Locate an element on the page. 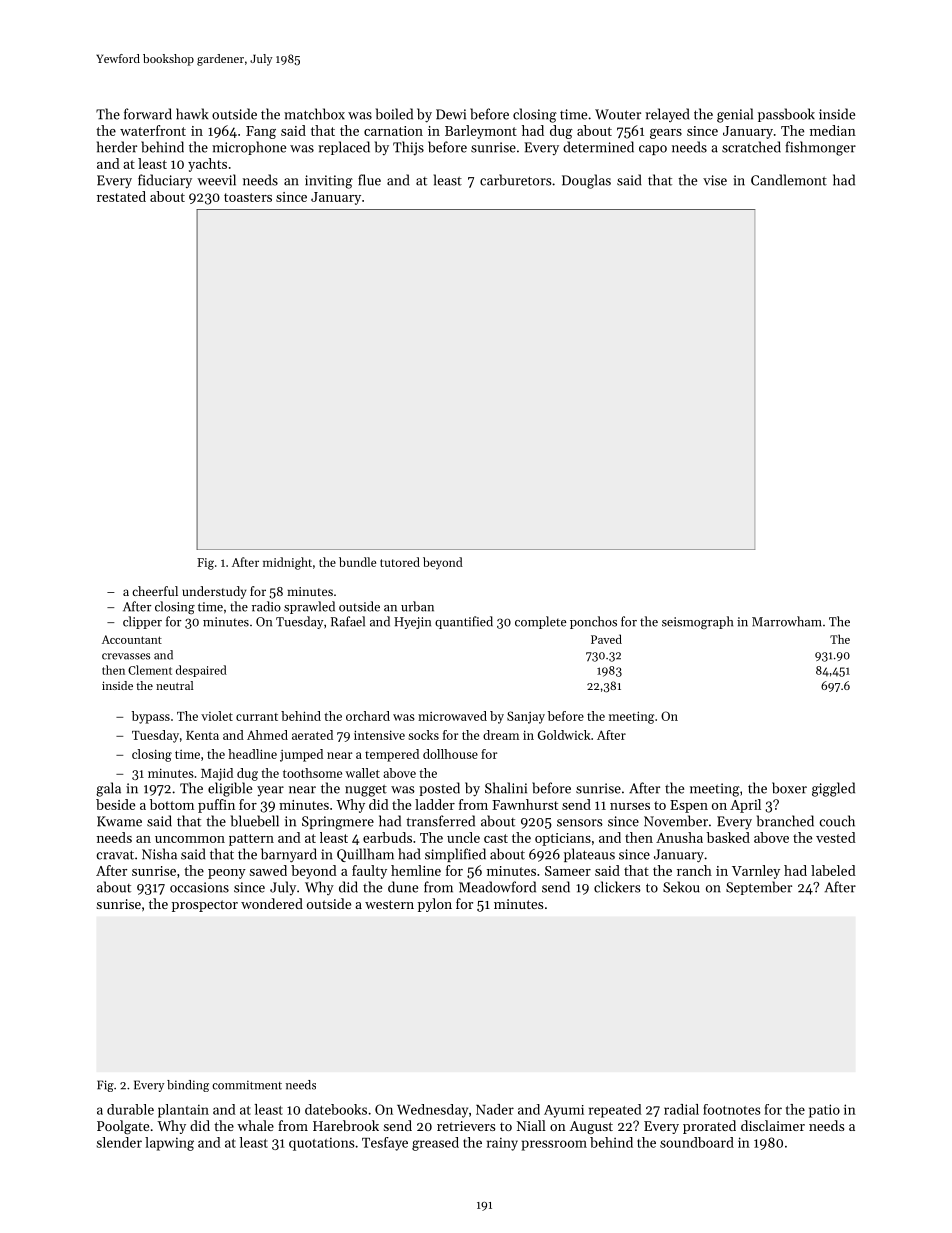 The width and height of the page is (952, 1233). passbook is located at coordinates (786, 115).
